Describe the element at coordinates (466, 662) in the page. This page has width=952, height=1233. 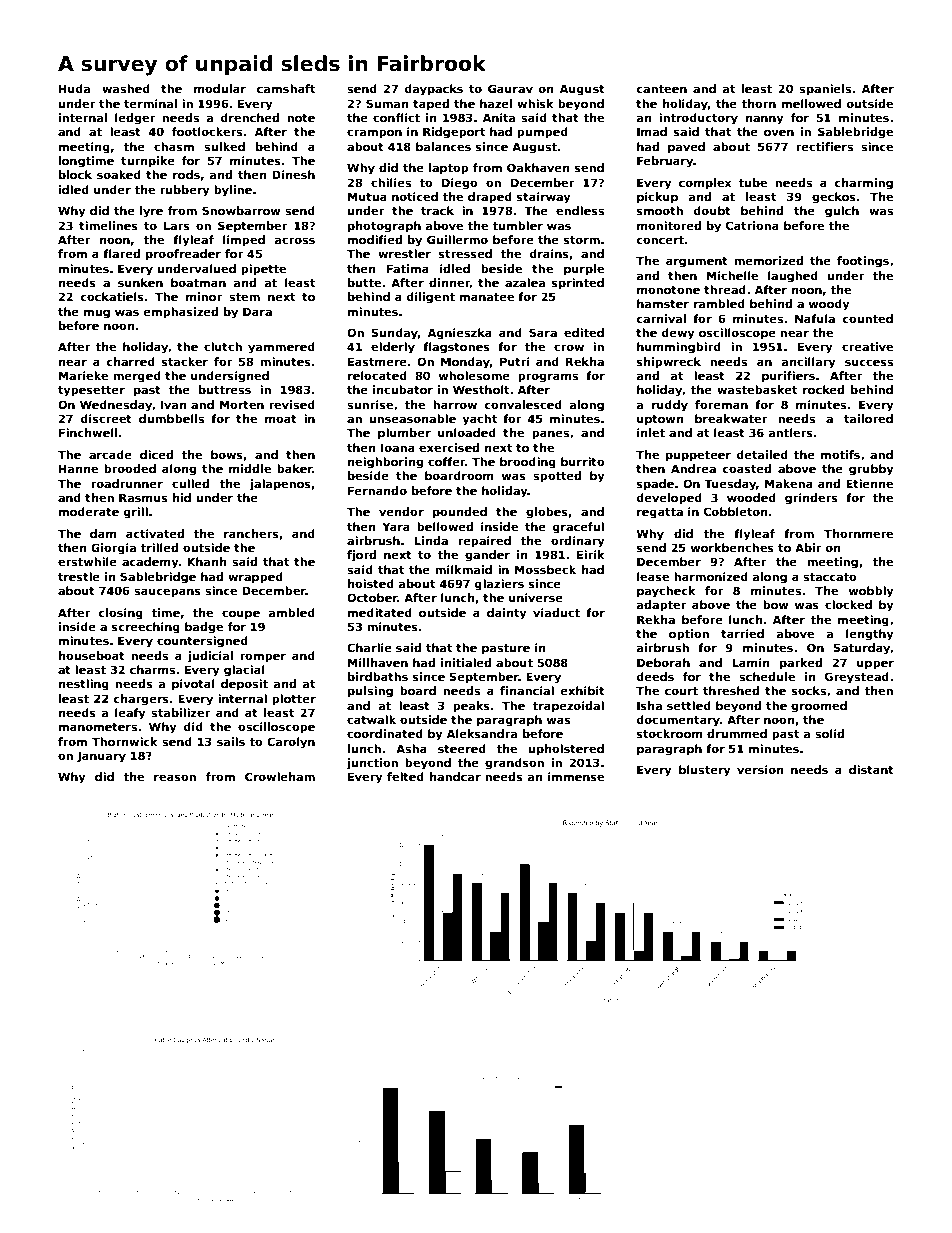
I see `initialed` at that location.
